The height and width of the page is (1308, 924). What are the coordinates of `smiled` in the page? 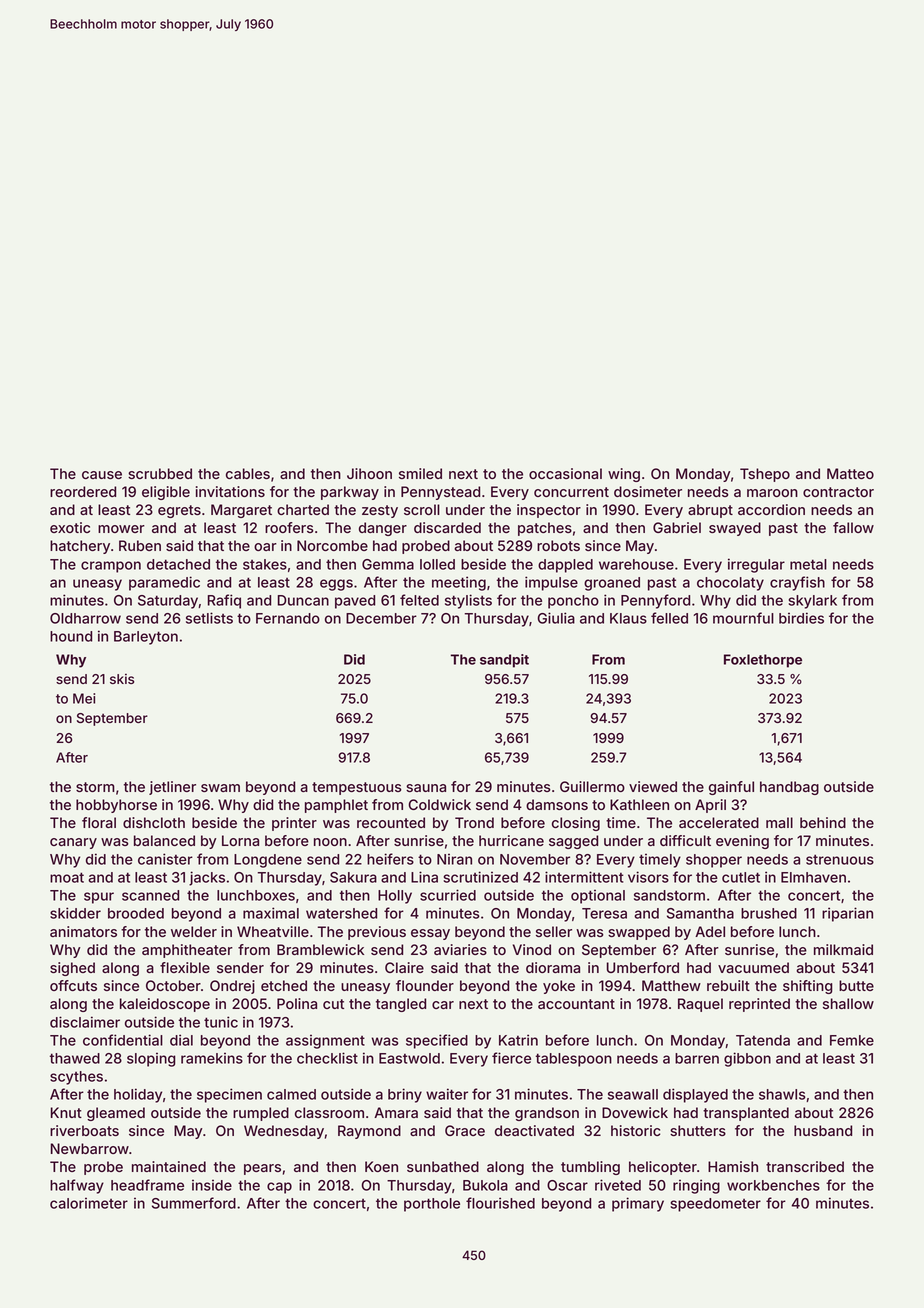 It's located at (420, 473).
